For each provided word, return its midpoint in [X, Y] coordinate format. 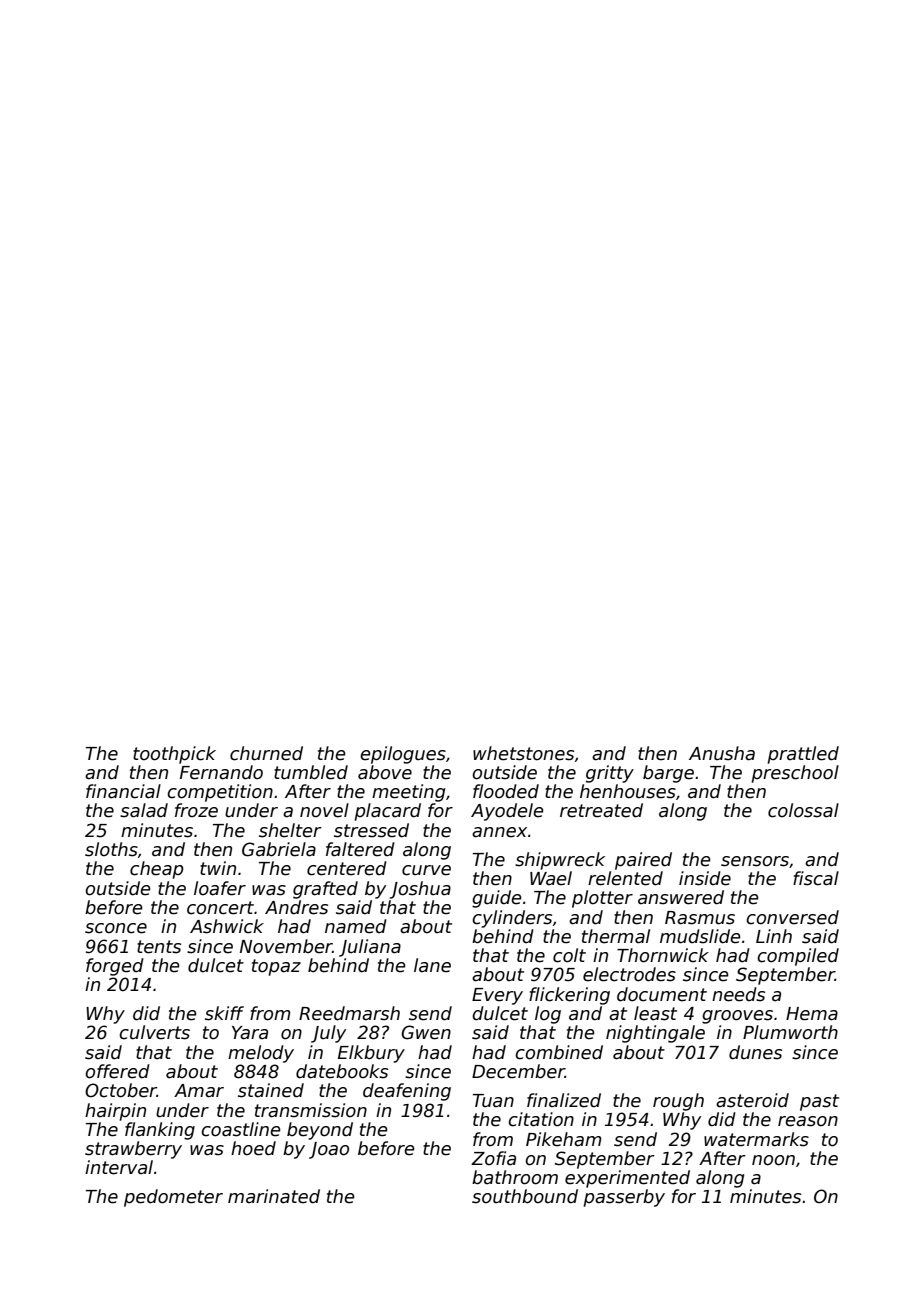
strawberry [133, 1150]
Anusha [722, 753]
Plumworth [790, 1032]
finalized [564, 1100]
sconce [116, 928]
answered [681, 897]
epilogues [403, 755]
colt [569, 955]
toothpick [174, 755]
